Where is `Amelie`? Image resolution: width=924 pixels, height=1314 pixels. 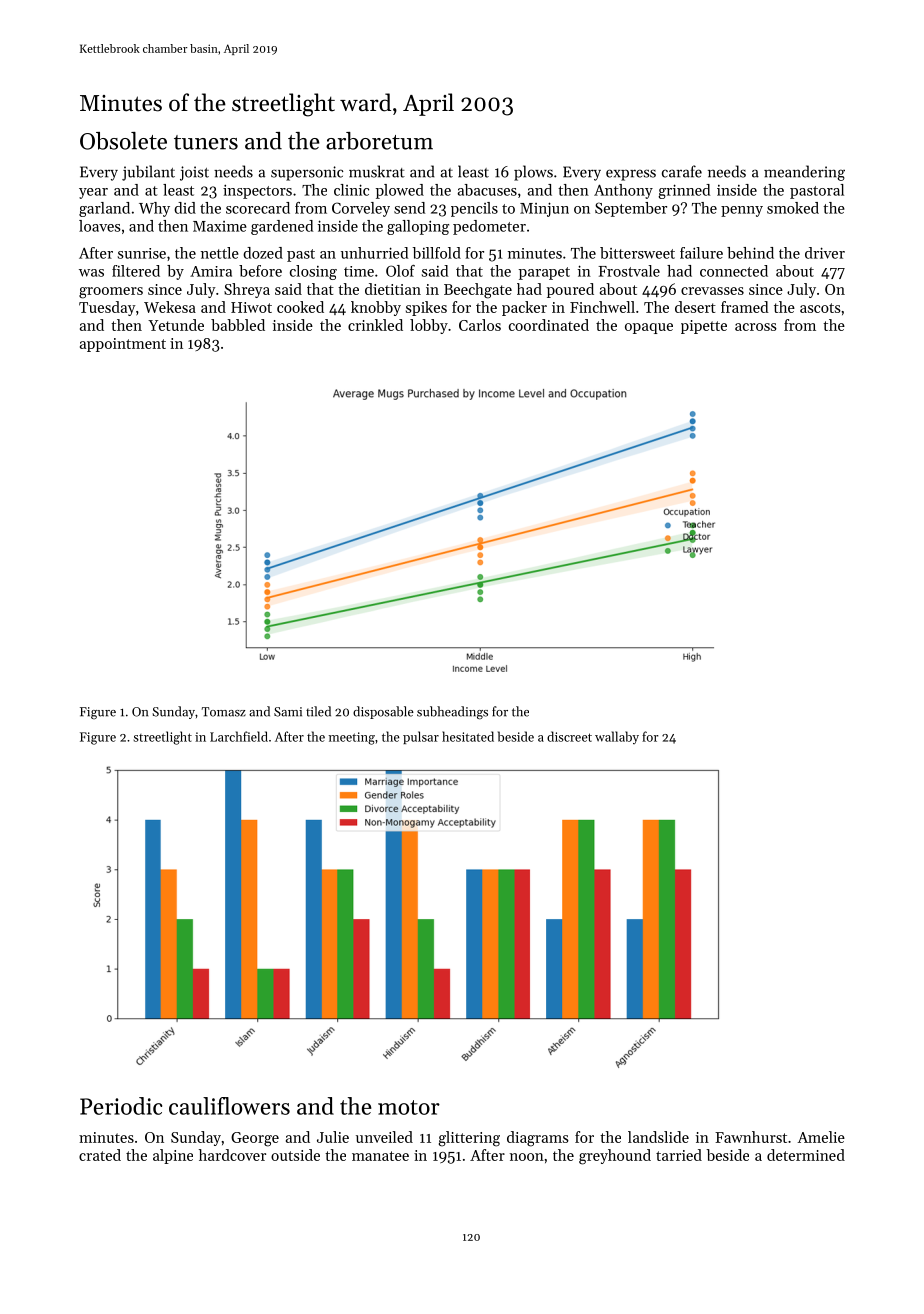 Amelie is located at coordinates (821, 1137).
